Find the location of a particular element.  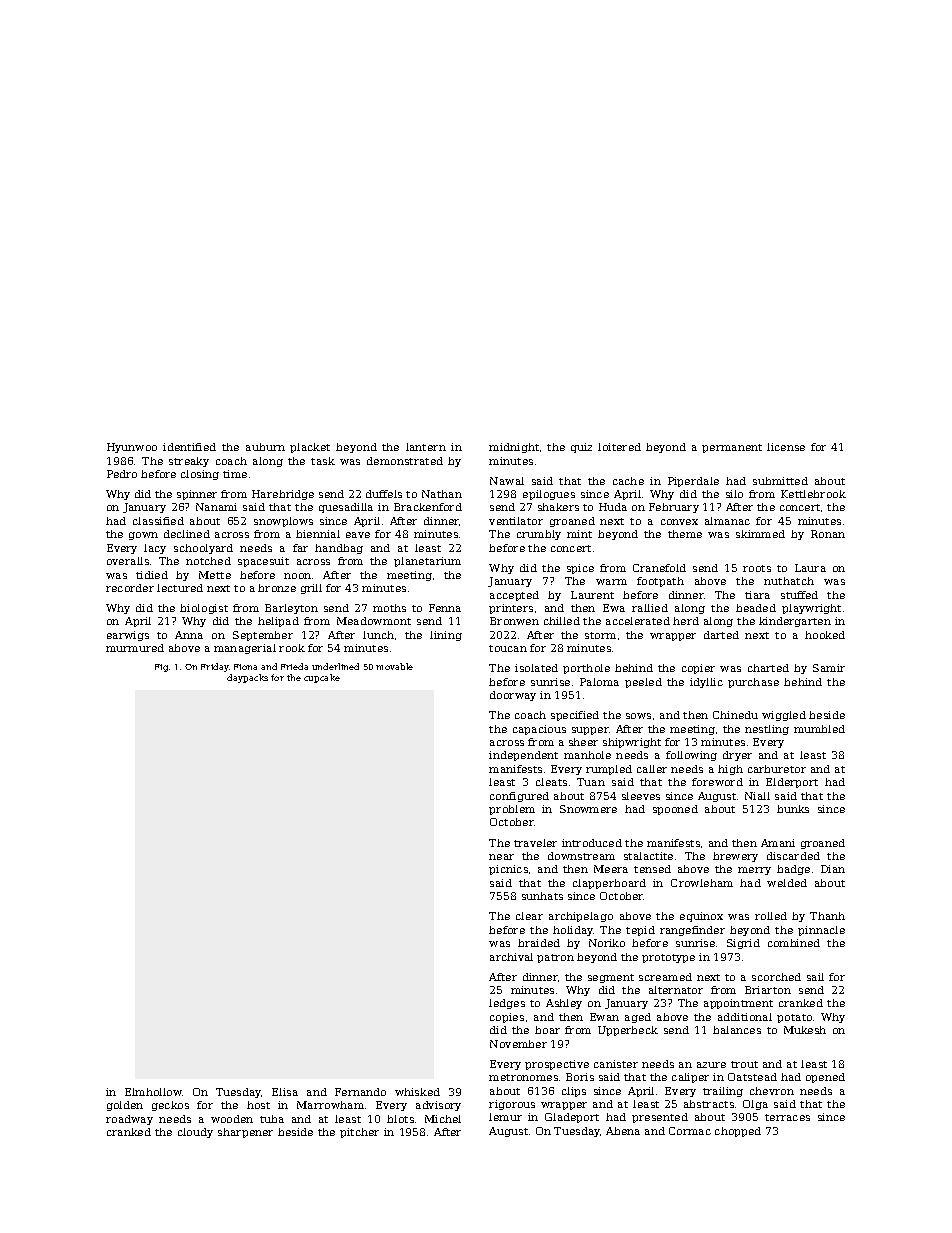

cloudy is located at coordinates (195, 1133).
